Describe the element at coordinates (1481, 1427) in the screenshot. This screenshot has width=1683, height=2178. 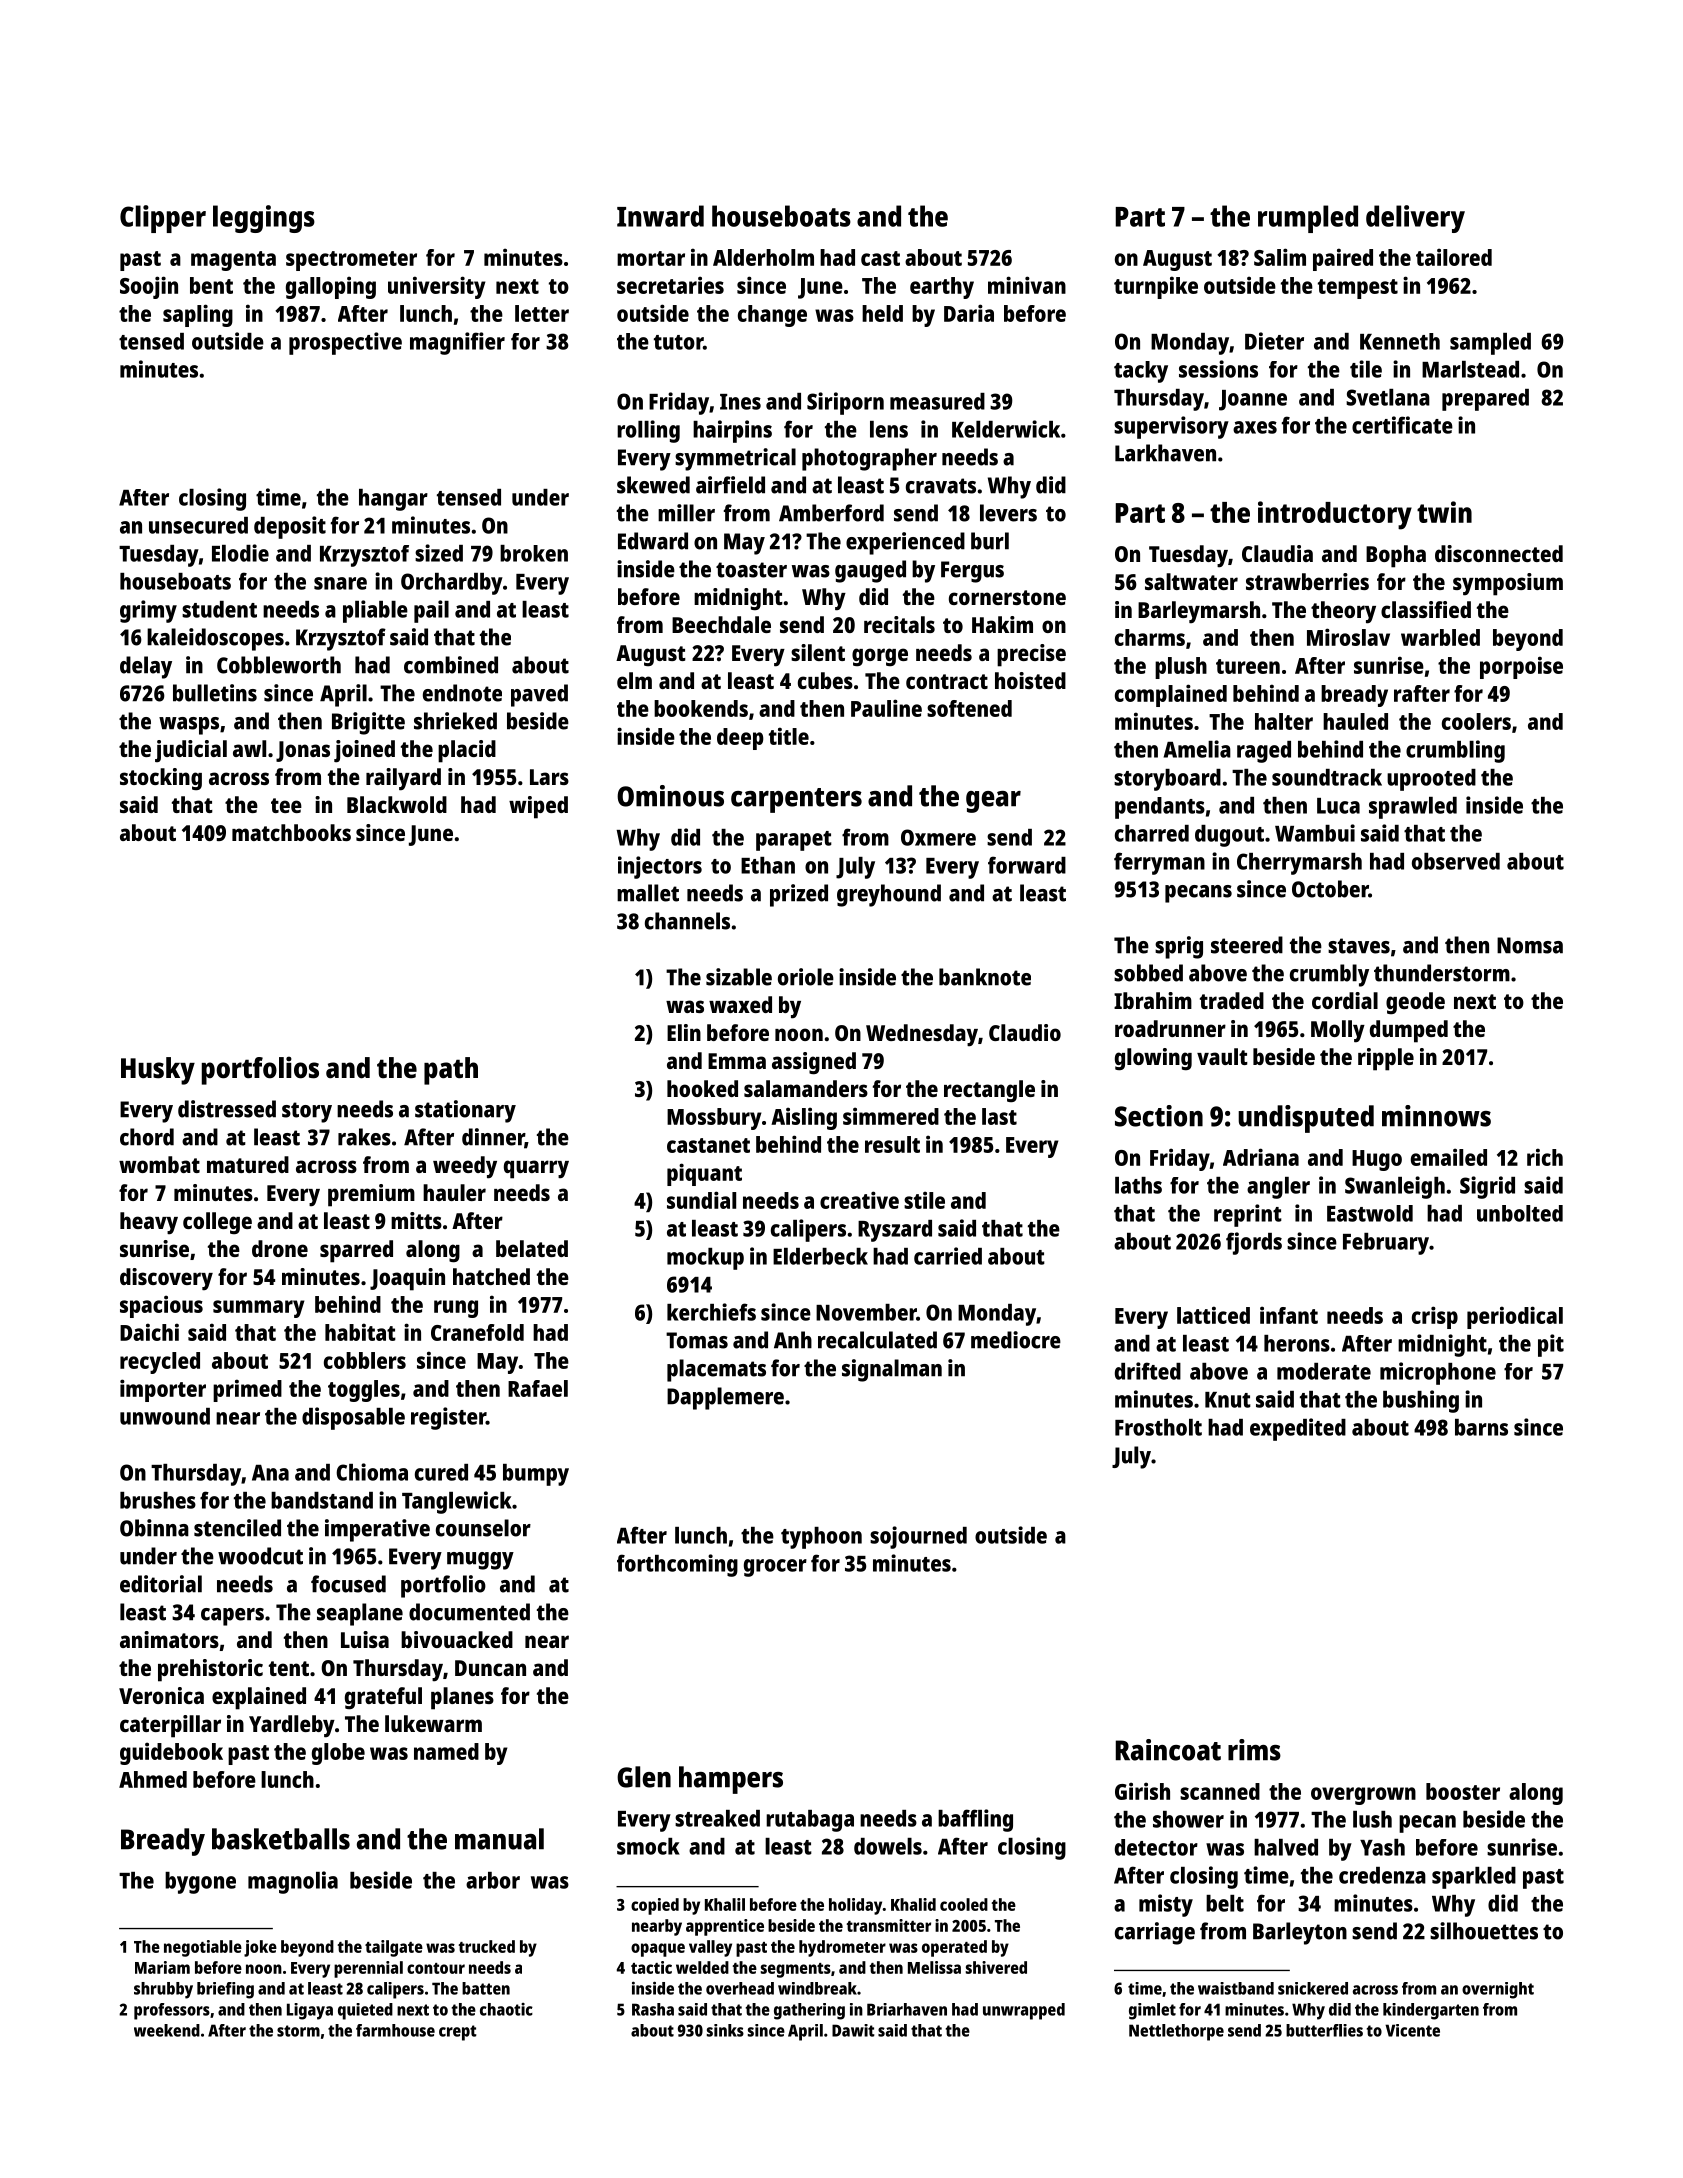
I see `barns` at that location.
